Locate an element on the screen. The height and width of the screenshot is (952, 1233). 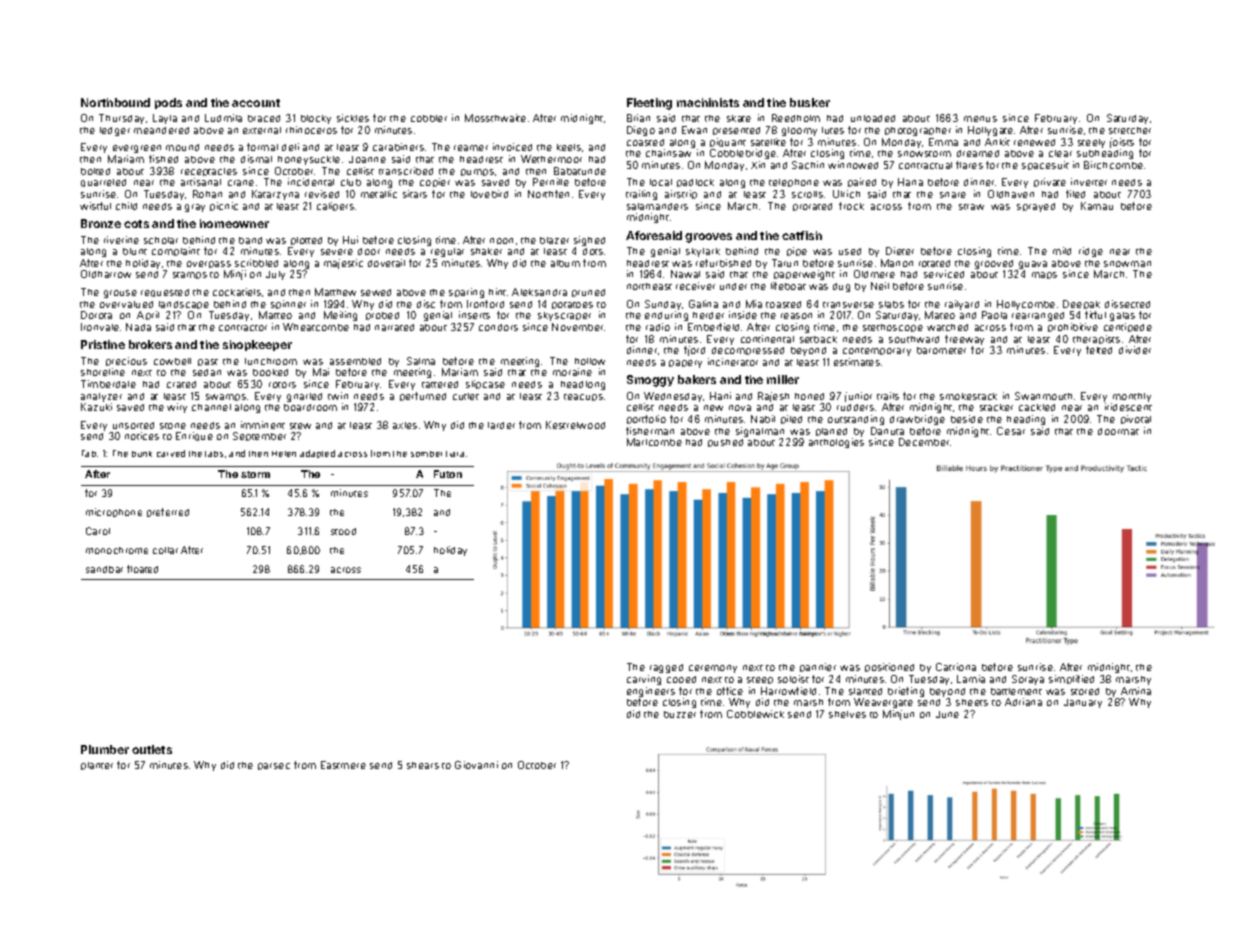
tiara is located at coordinates (455, 454).
